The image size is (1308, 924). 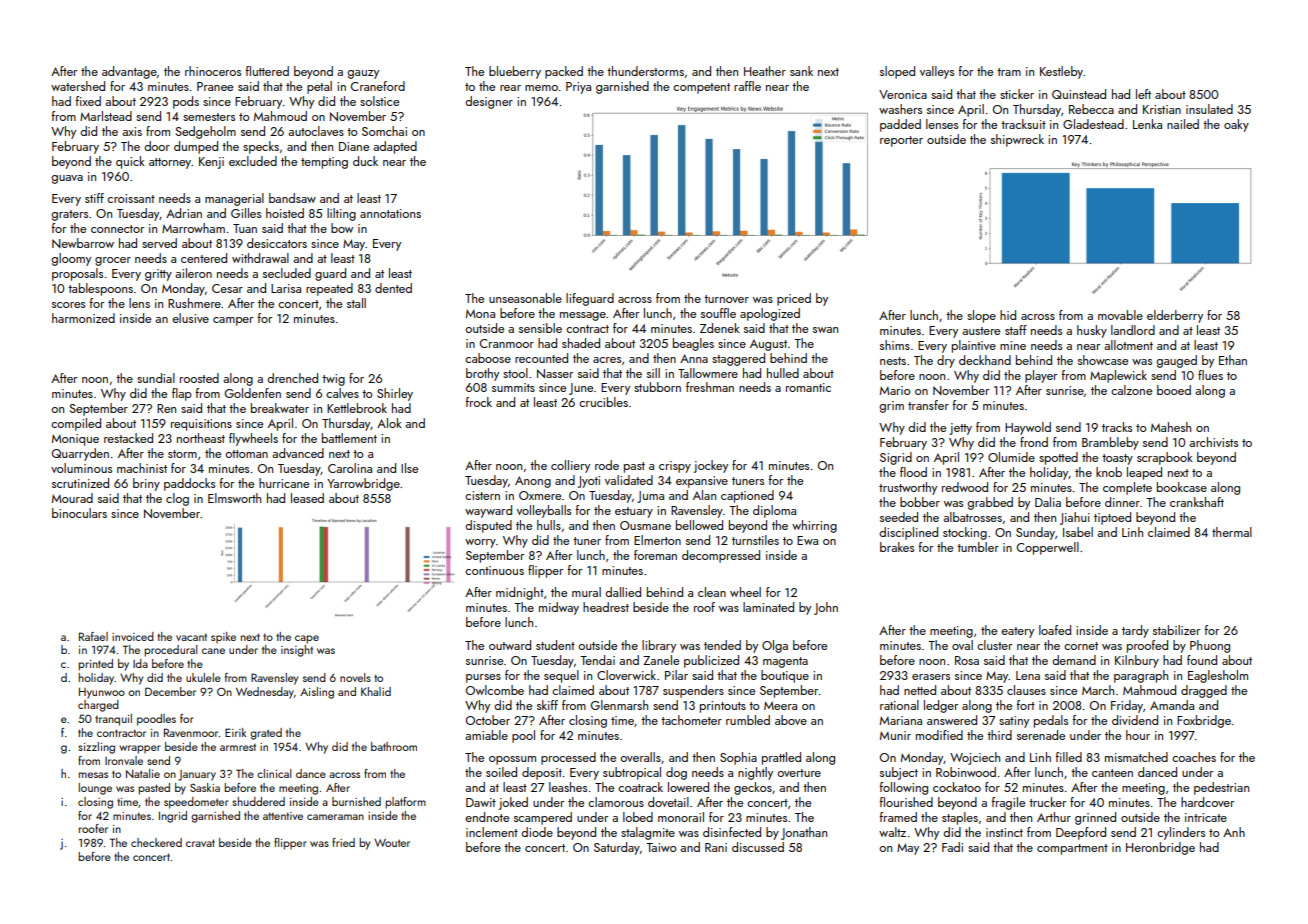 I want to click on checkered, so click(x=156, y=842).
